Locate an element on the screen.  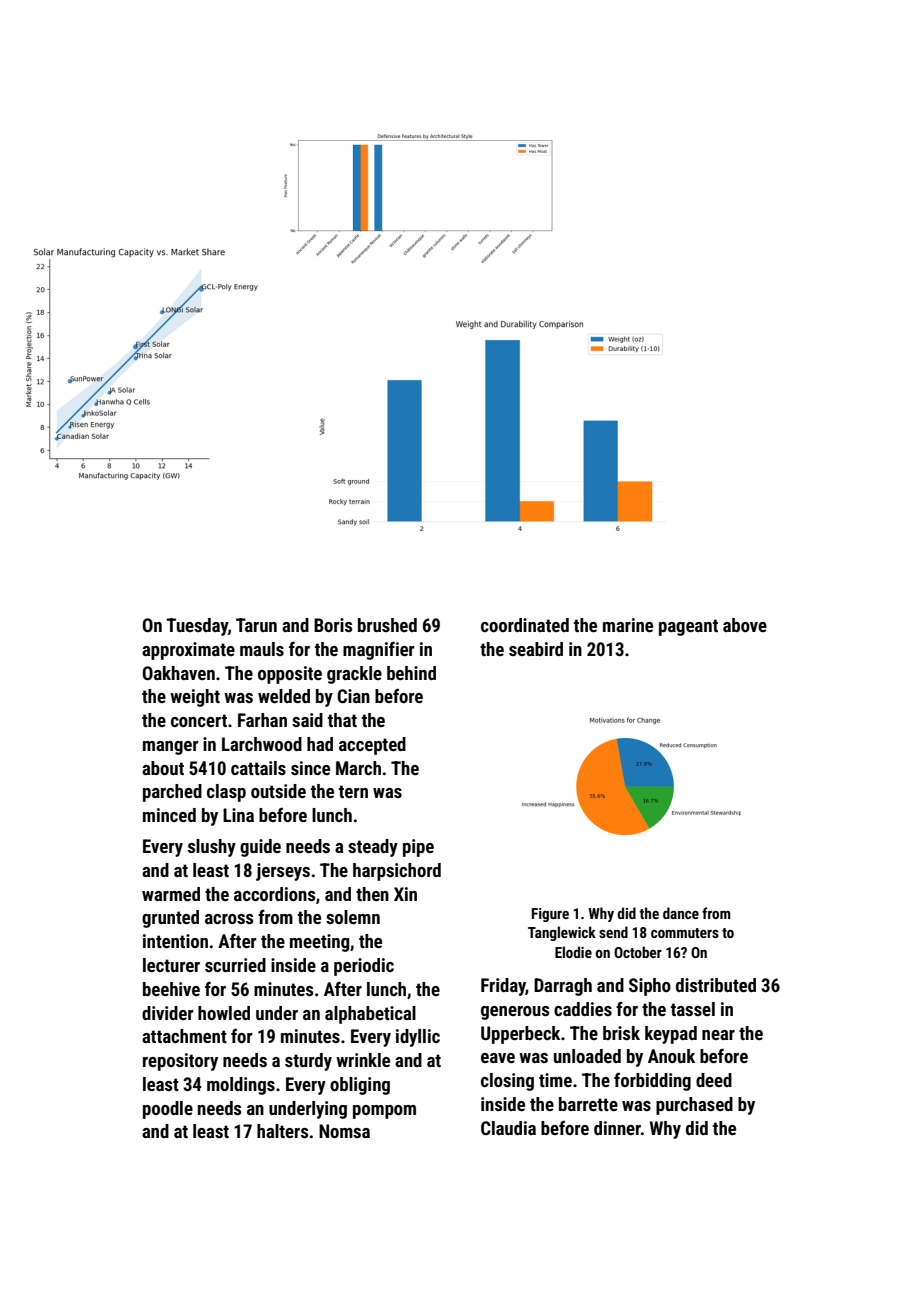
attachment is located at coordinates (184, 1036).
